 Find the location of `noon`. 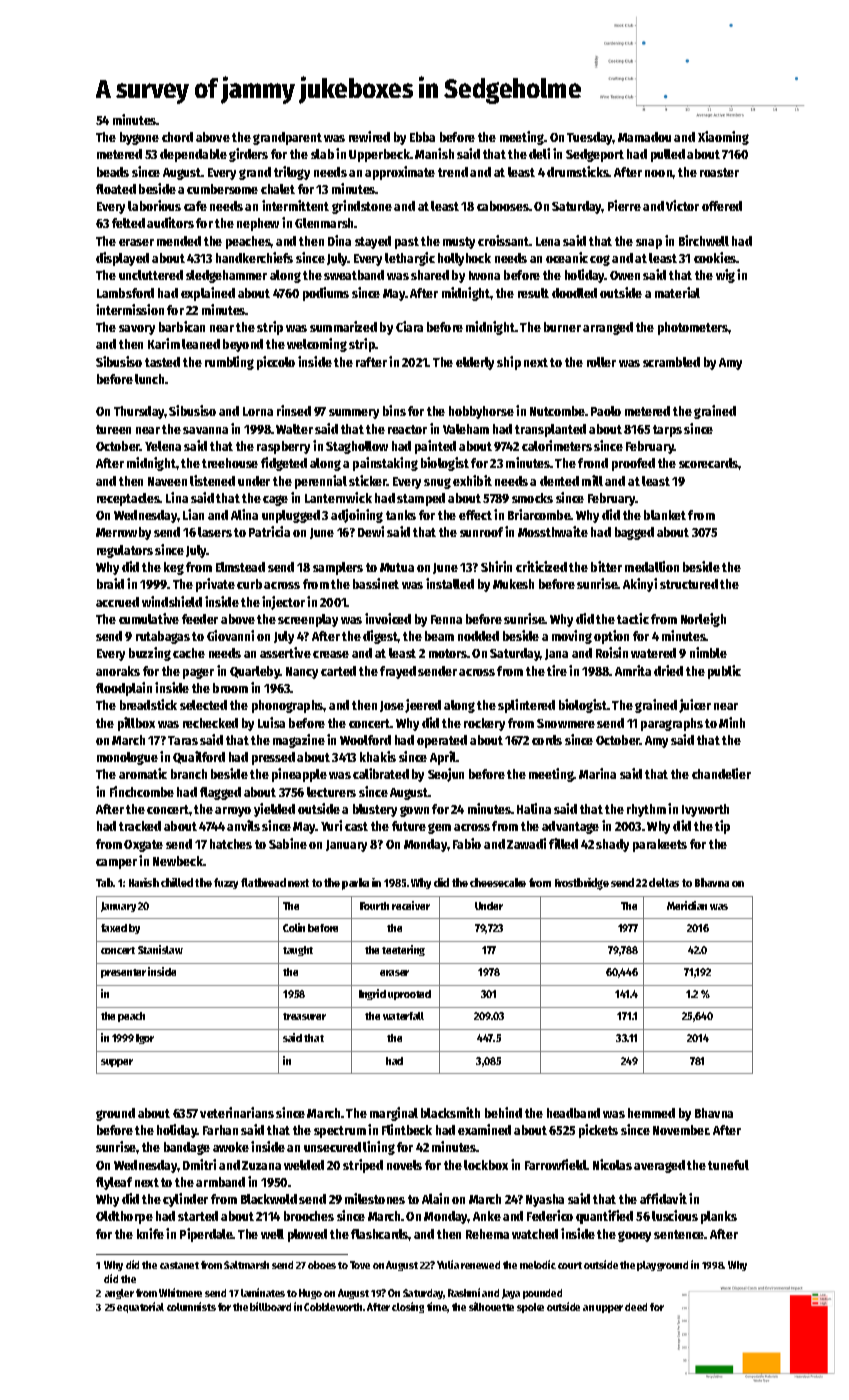

noon is located at coordinates (659, 173).
